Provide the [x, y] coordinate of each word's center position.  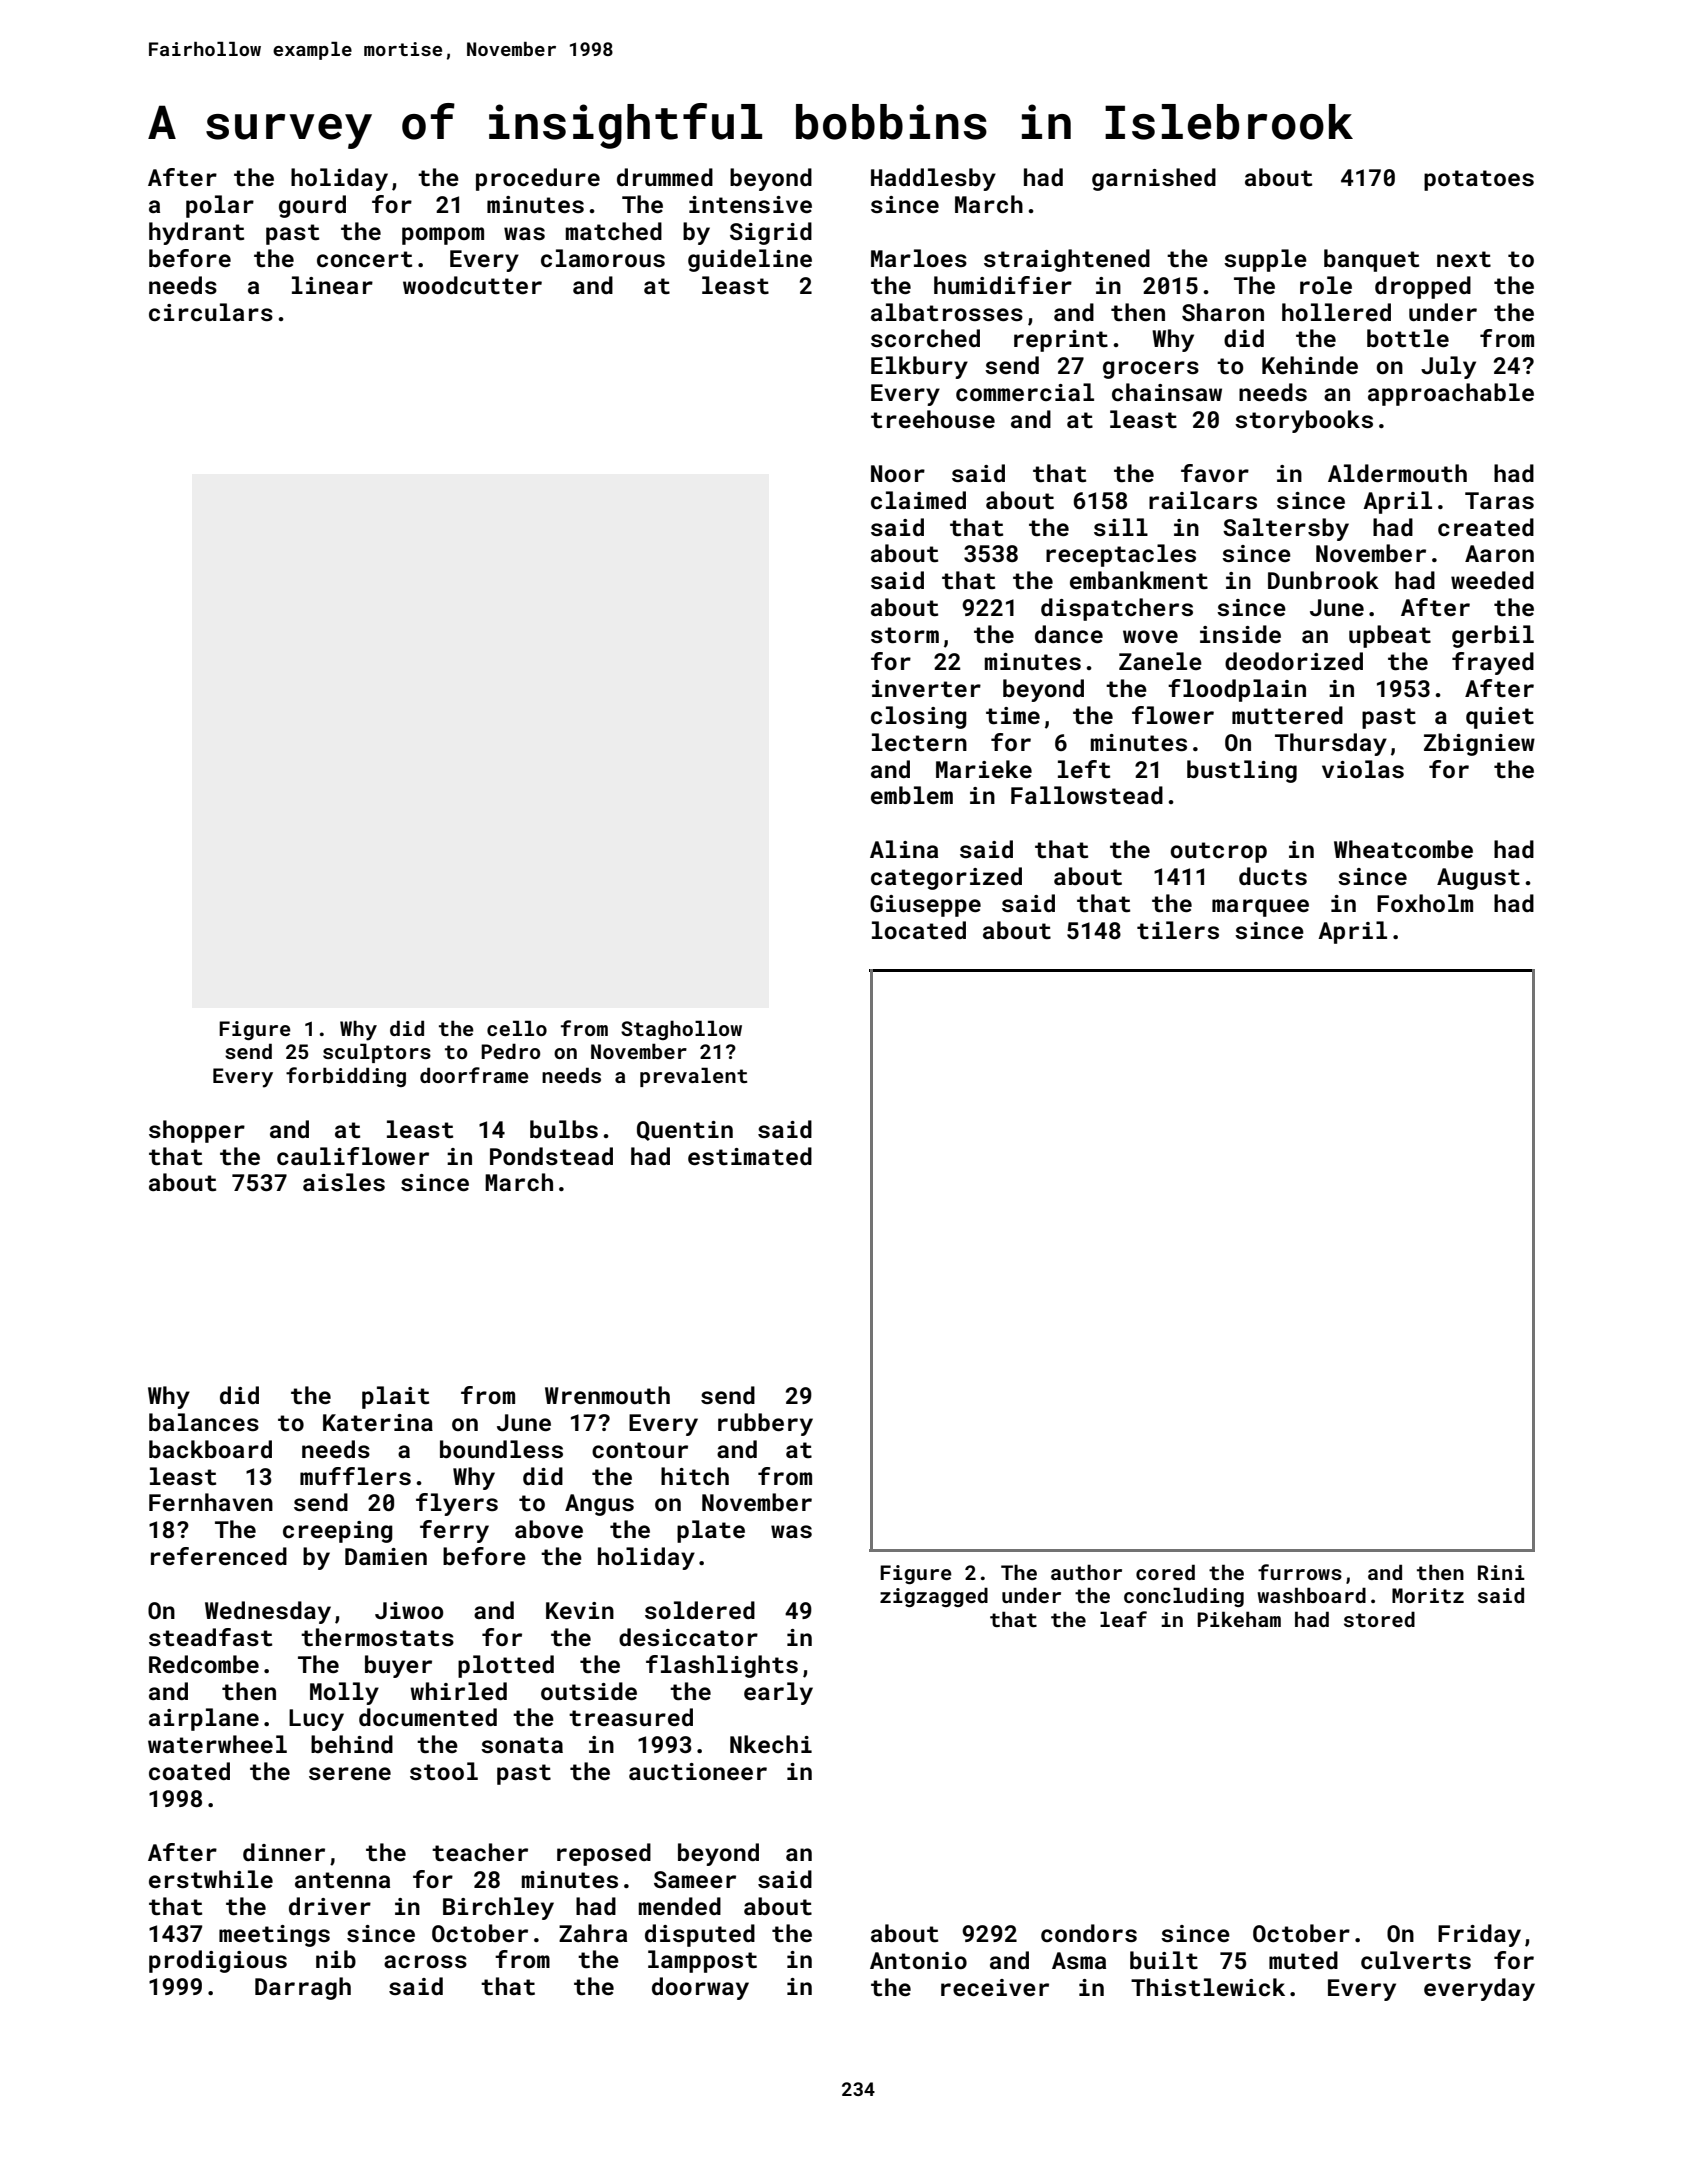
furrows [1300, 1572]
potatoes [1479, 180]
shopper [197, 1131]
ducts [1273, 876]
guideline [750, 260]
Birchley [498, 1908]
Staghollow [681, 1030]
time [1013, 715]
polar [220, 206]
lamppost [702, 1961]
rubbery [765, 1424]
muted [1303, 1960]
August [1478, 879]
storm [905, 635]
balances [204, 1422]
